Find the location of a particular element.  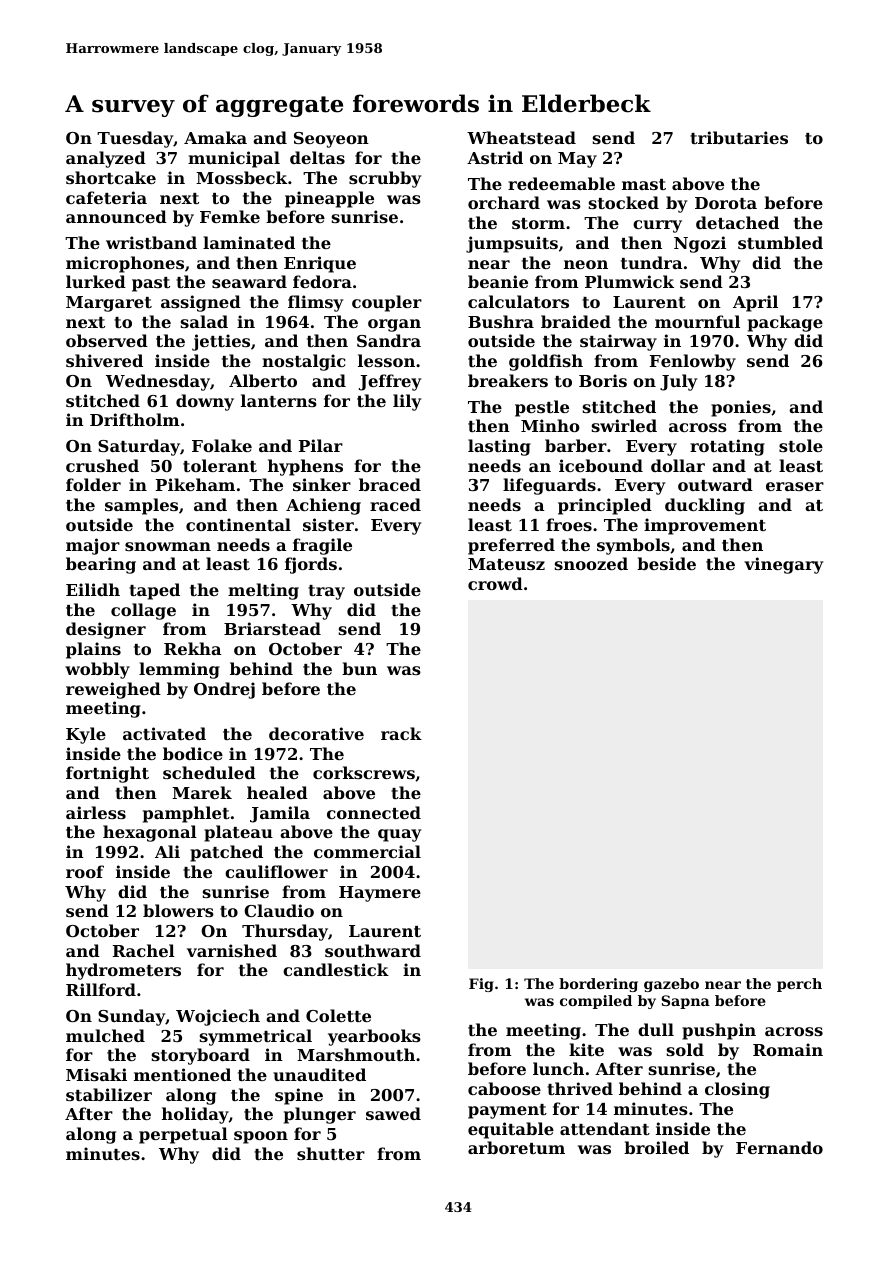

candlestick is located at coordinates (336, 969).
